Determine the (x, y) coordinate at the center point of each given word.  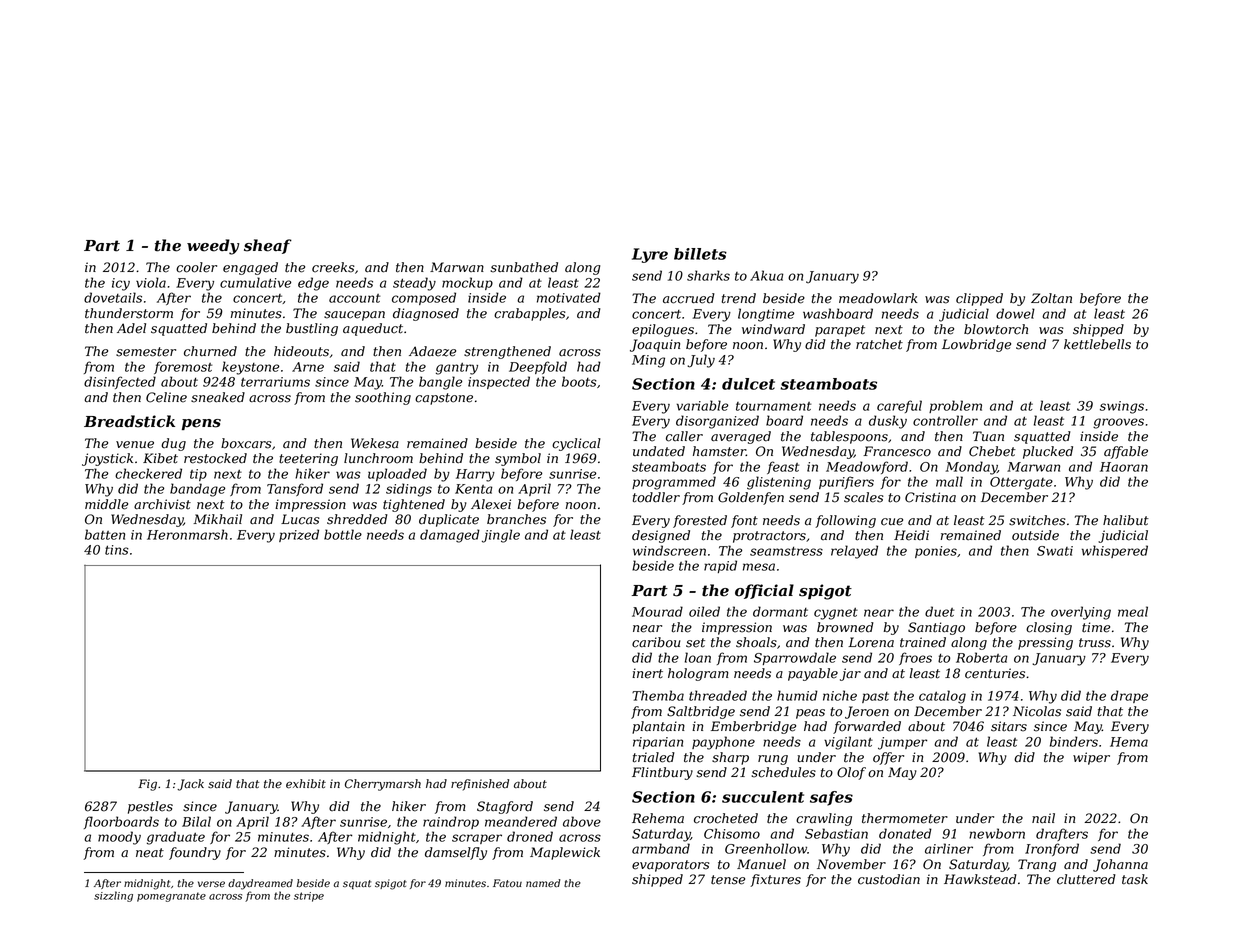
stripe (309, 897)
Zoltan (1051, 298)
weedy (213, 247)
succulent (763, 797)
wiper (1091, 758)
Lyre (650, 255)
